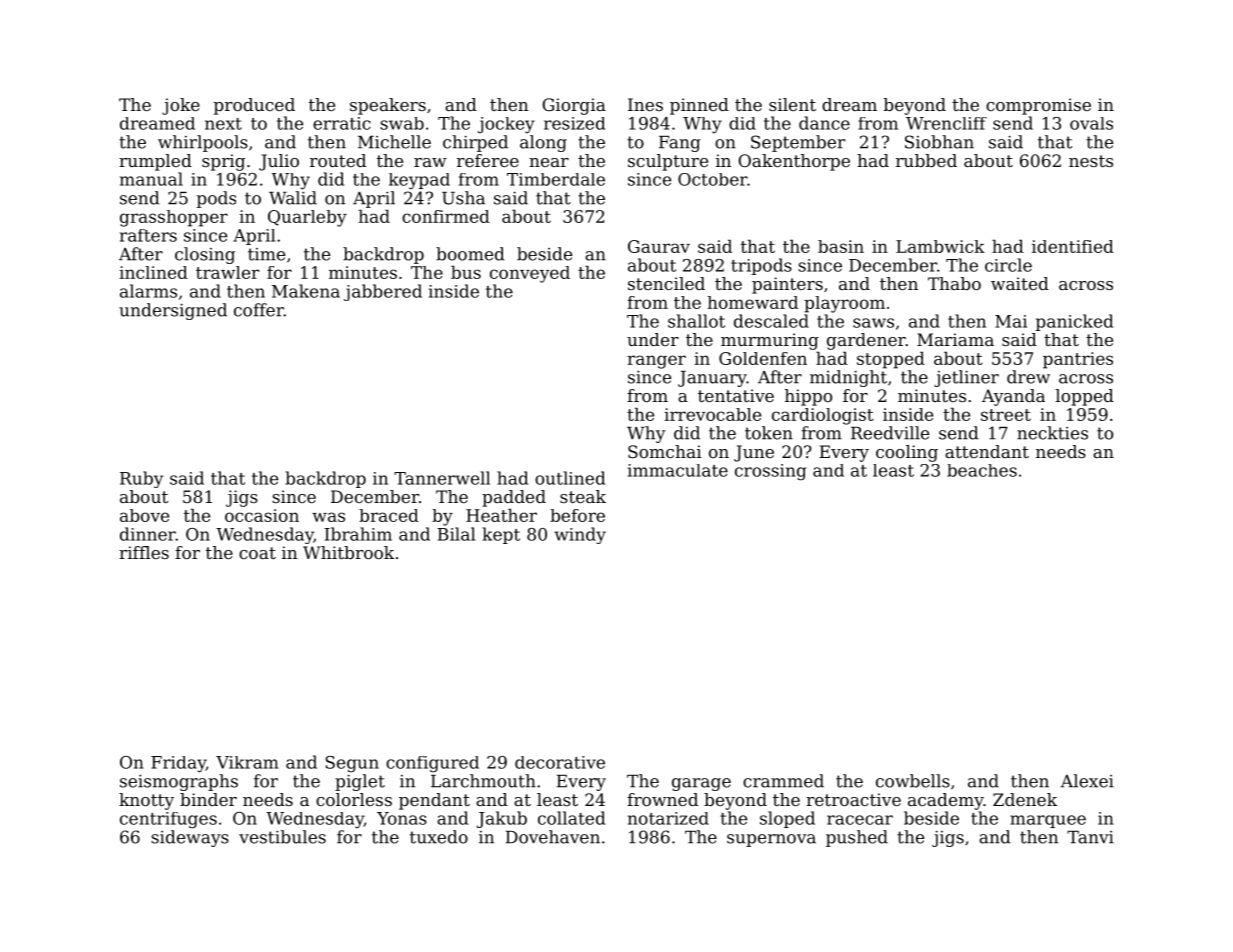  Describe the element at coordinates (580, 535) in the document. I see `windy` at that location.
